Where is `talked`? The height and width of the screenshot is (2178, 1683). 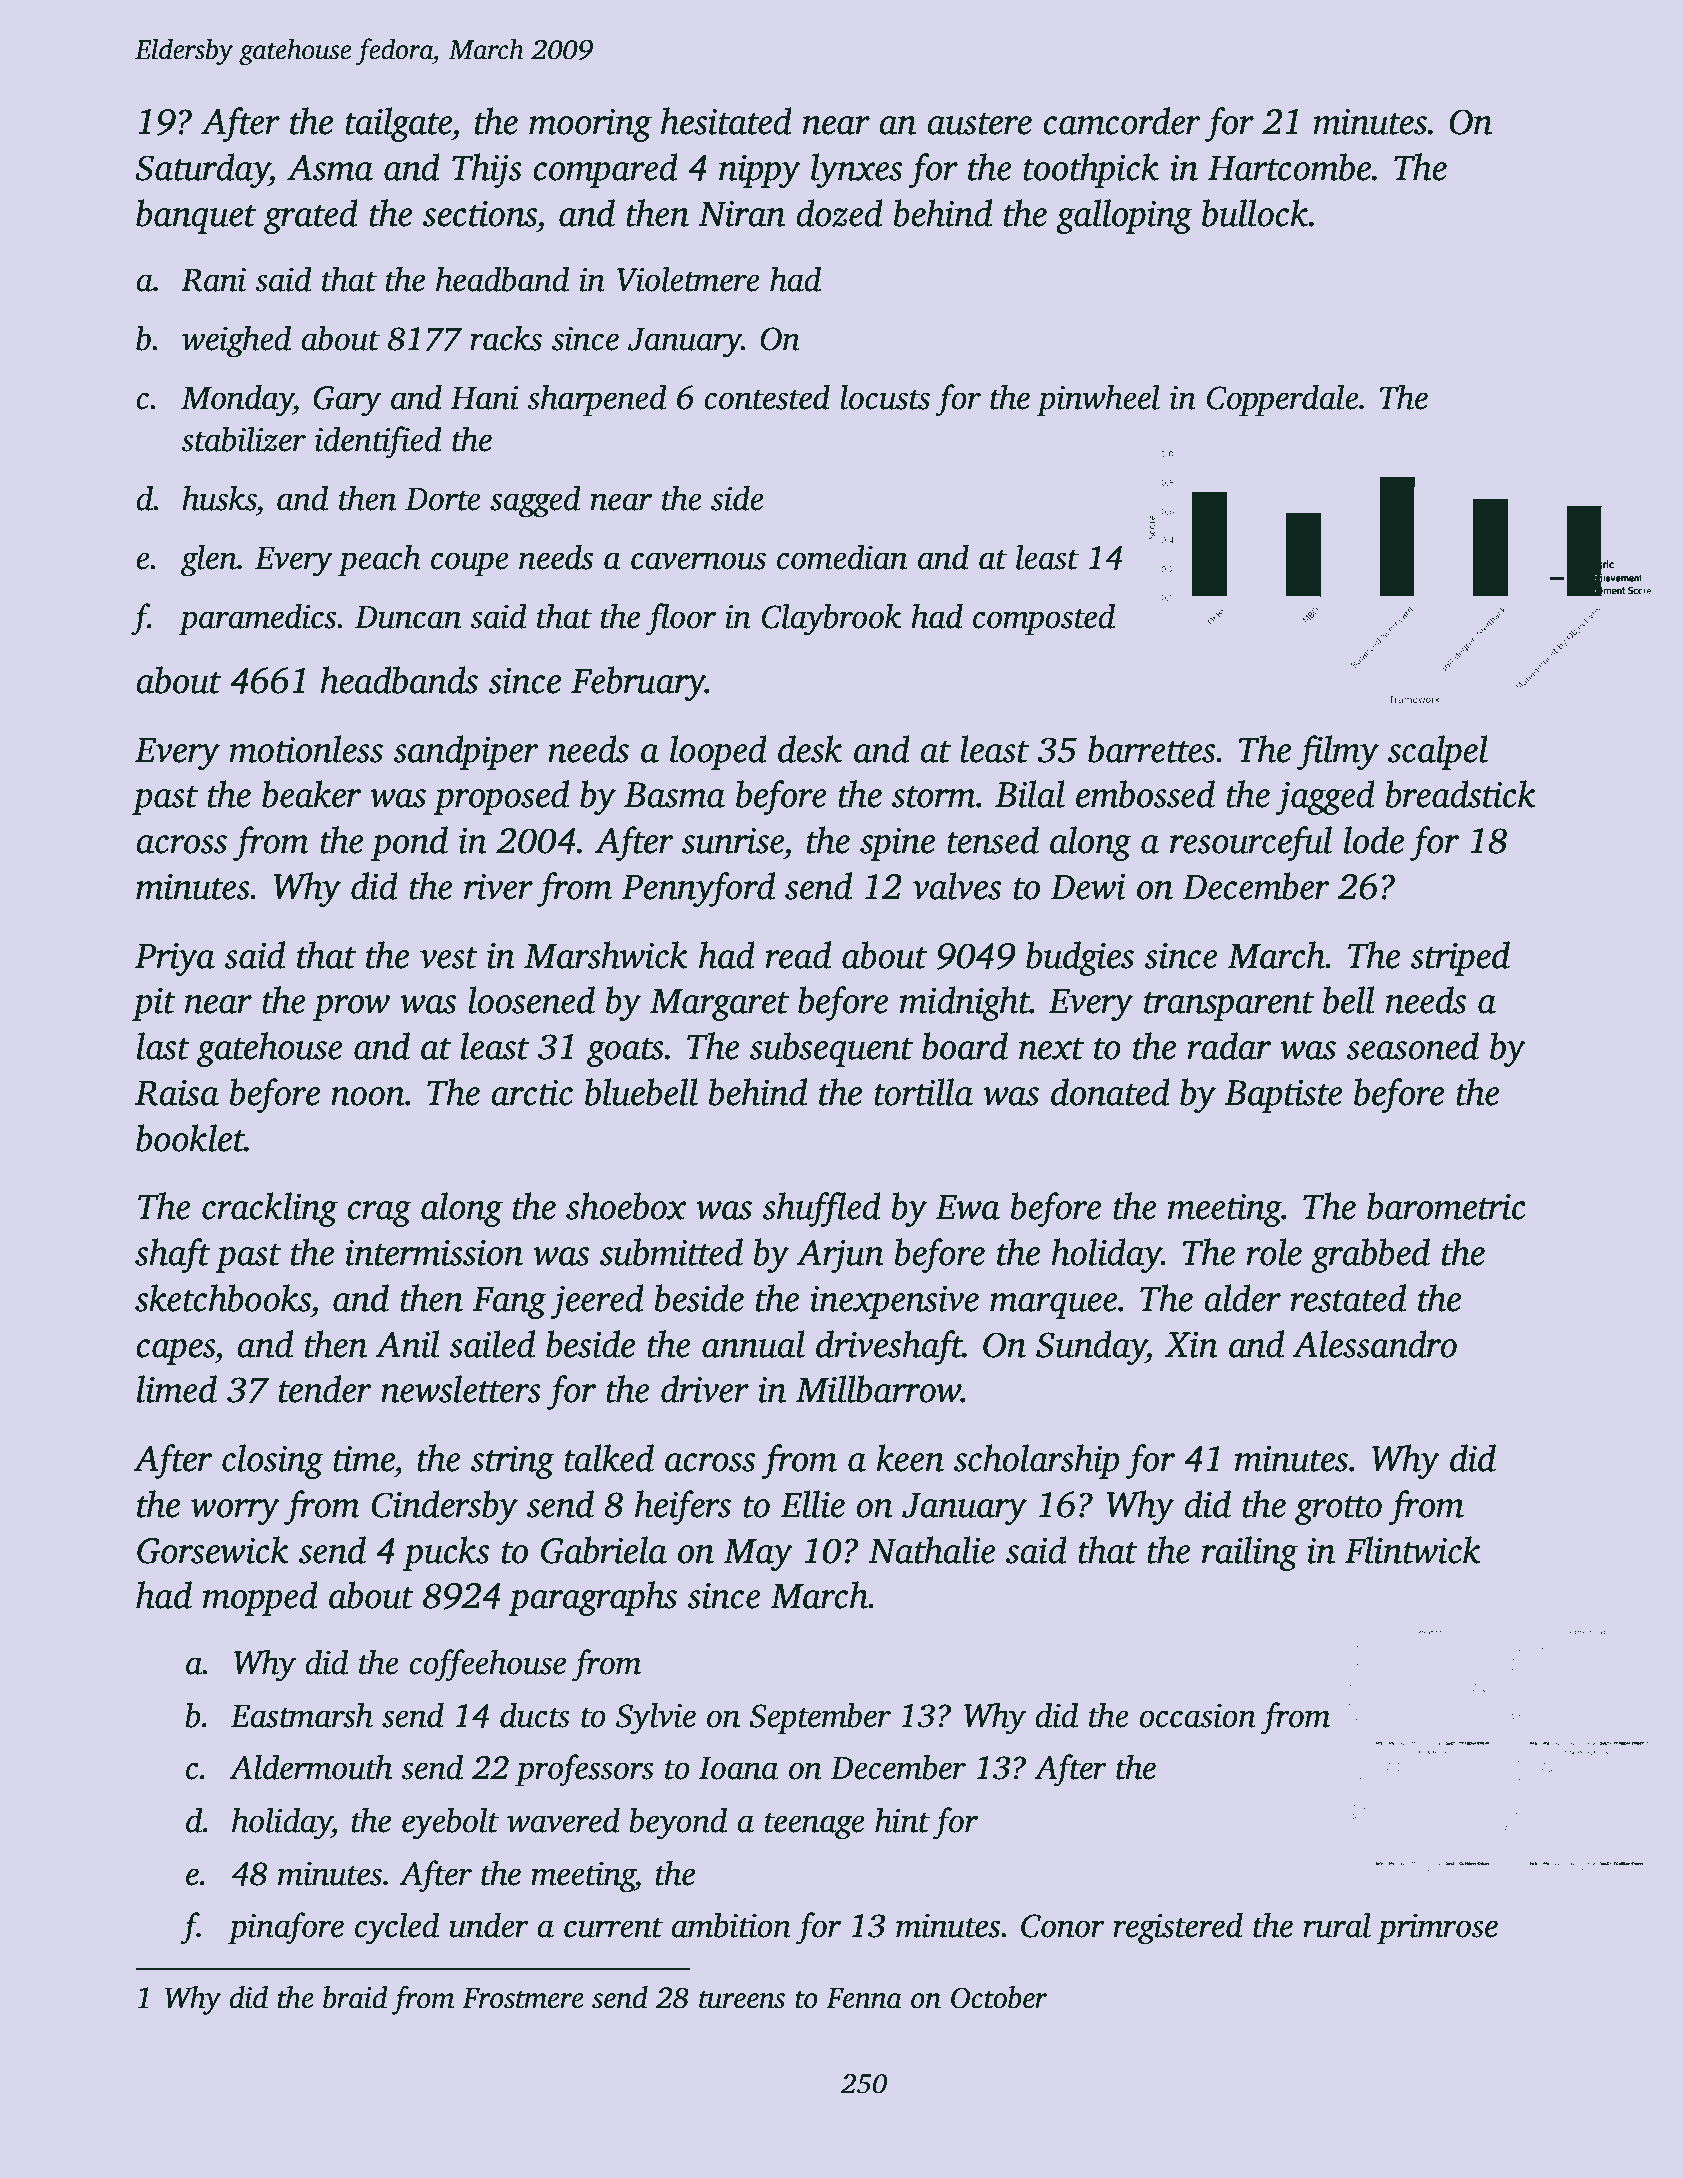
talked is located at coordinates (609, 1458).
